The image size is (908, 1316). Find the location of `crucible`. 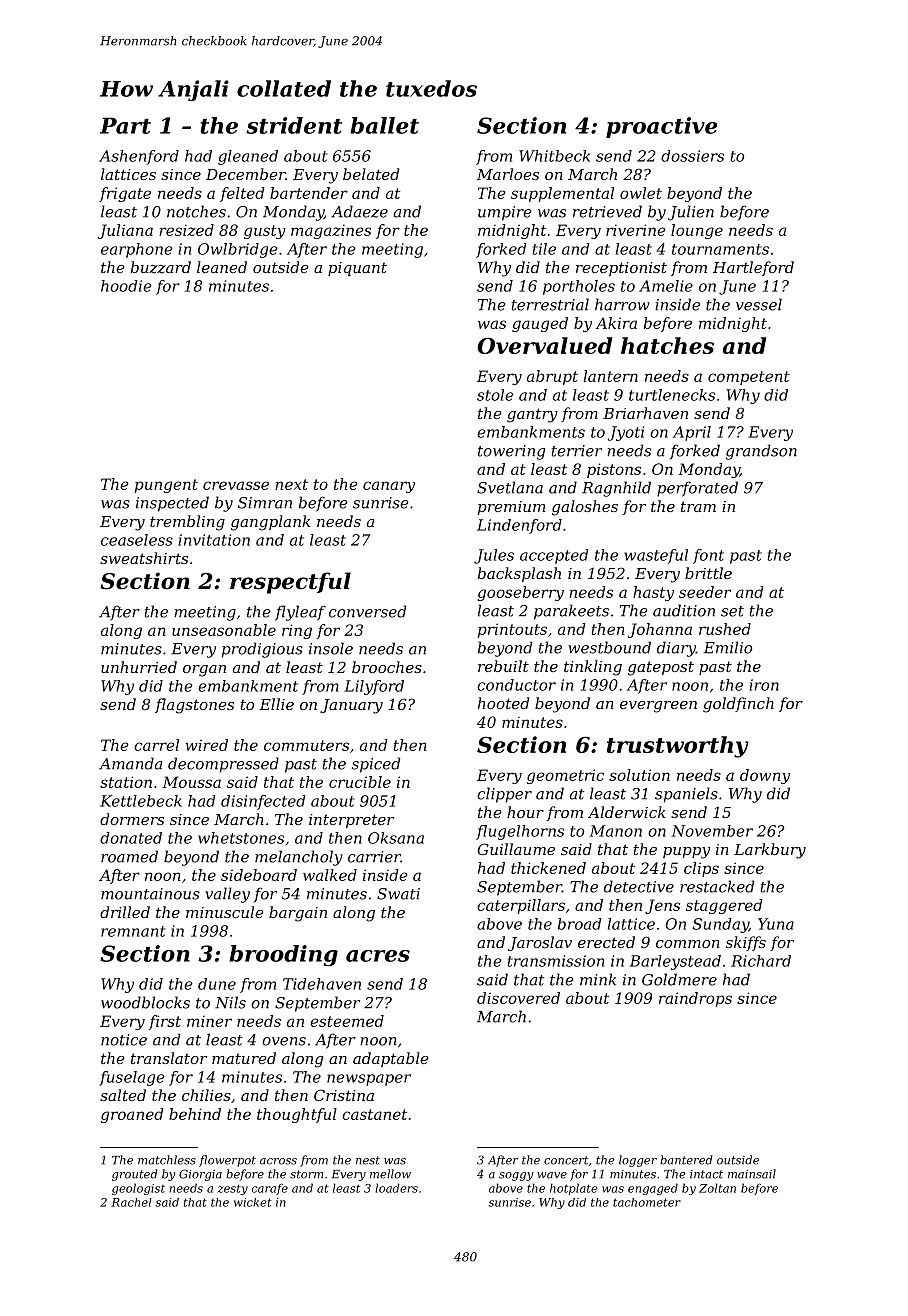

crucible is located at coordinates (360, 782).
